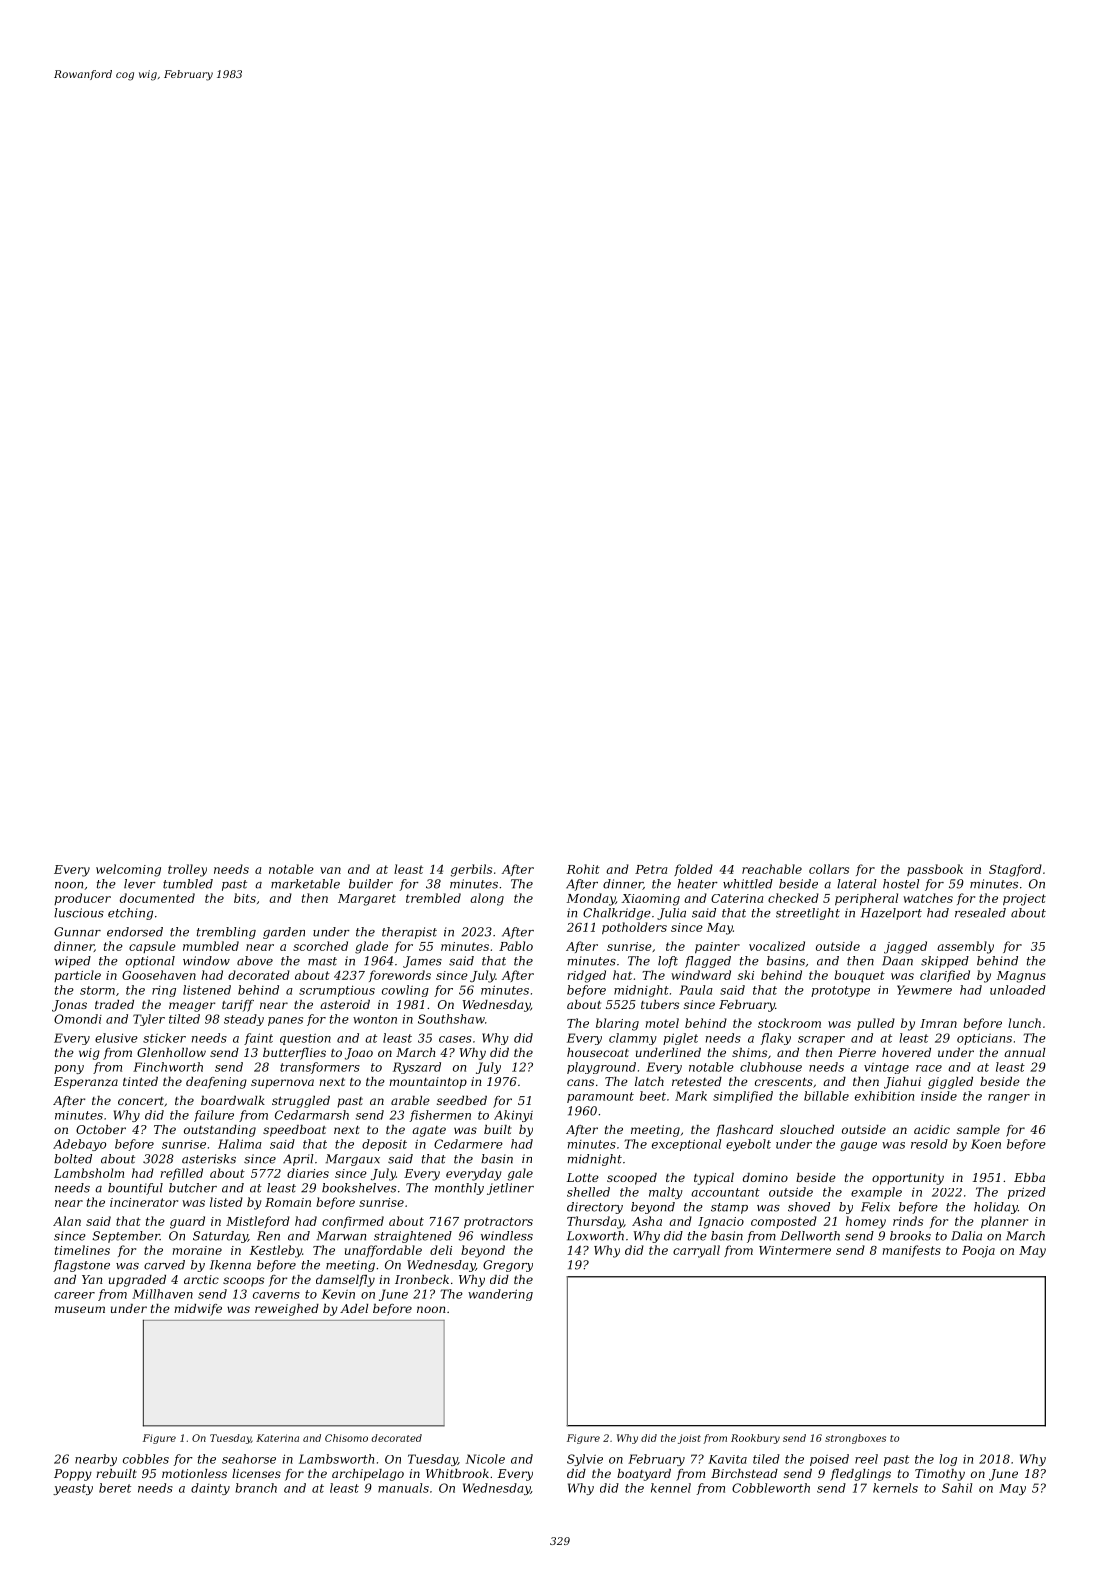 The height and width of the image is (1594, 1100). What do you see at coordinates (258, 1222) in the image?
I see `Mistleford` at bounding box center [258, 1222].
